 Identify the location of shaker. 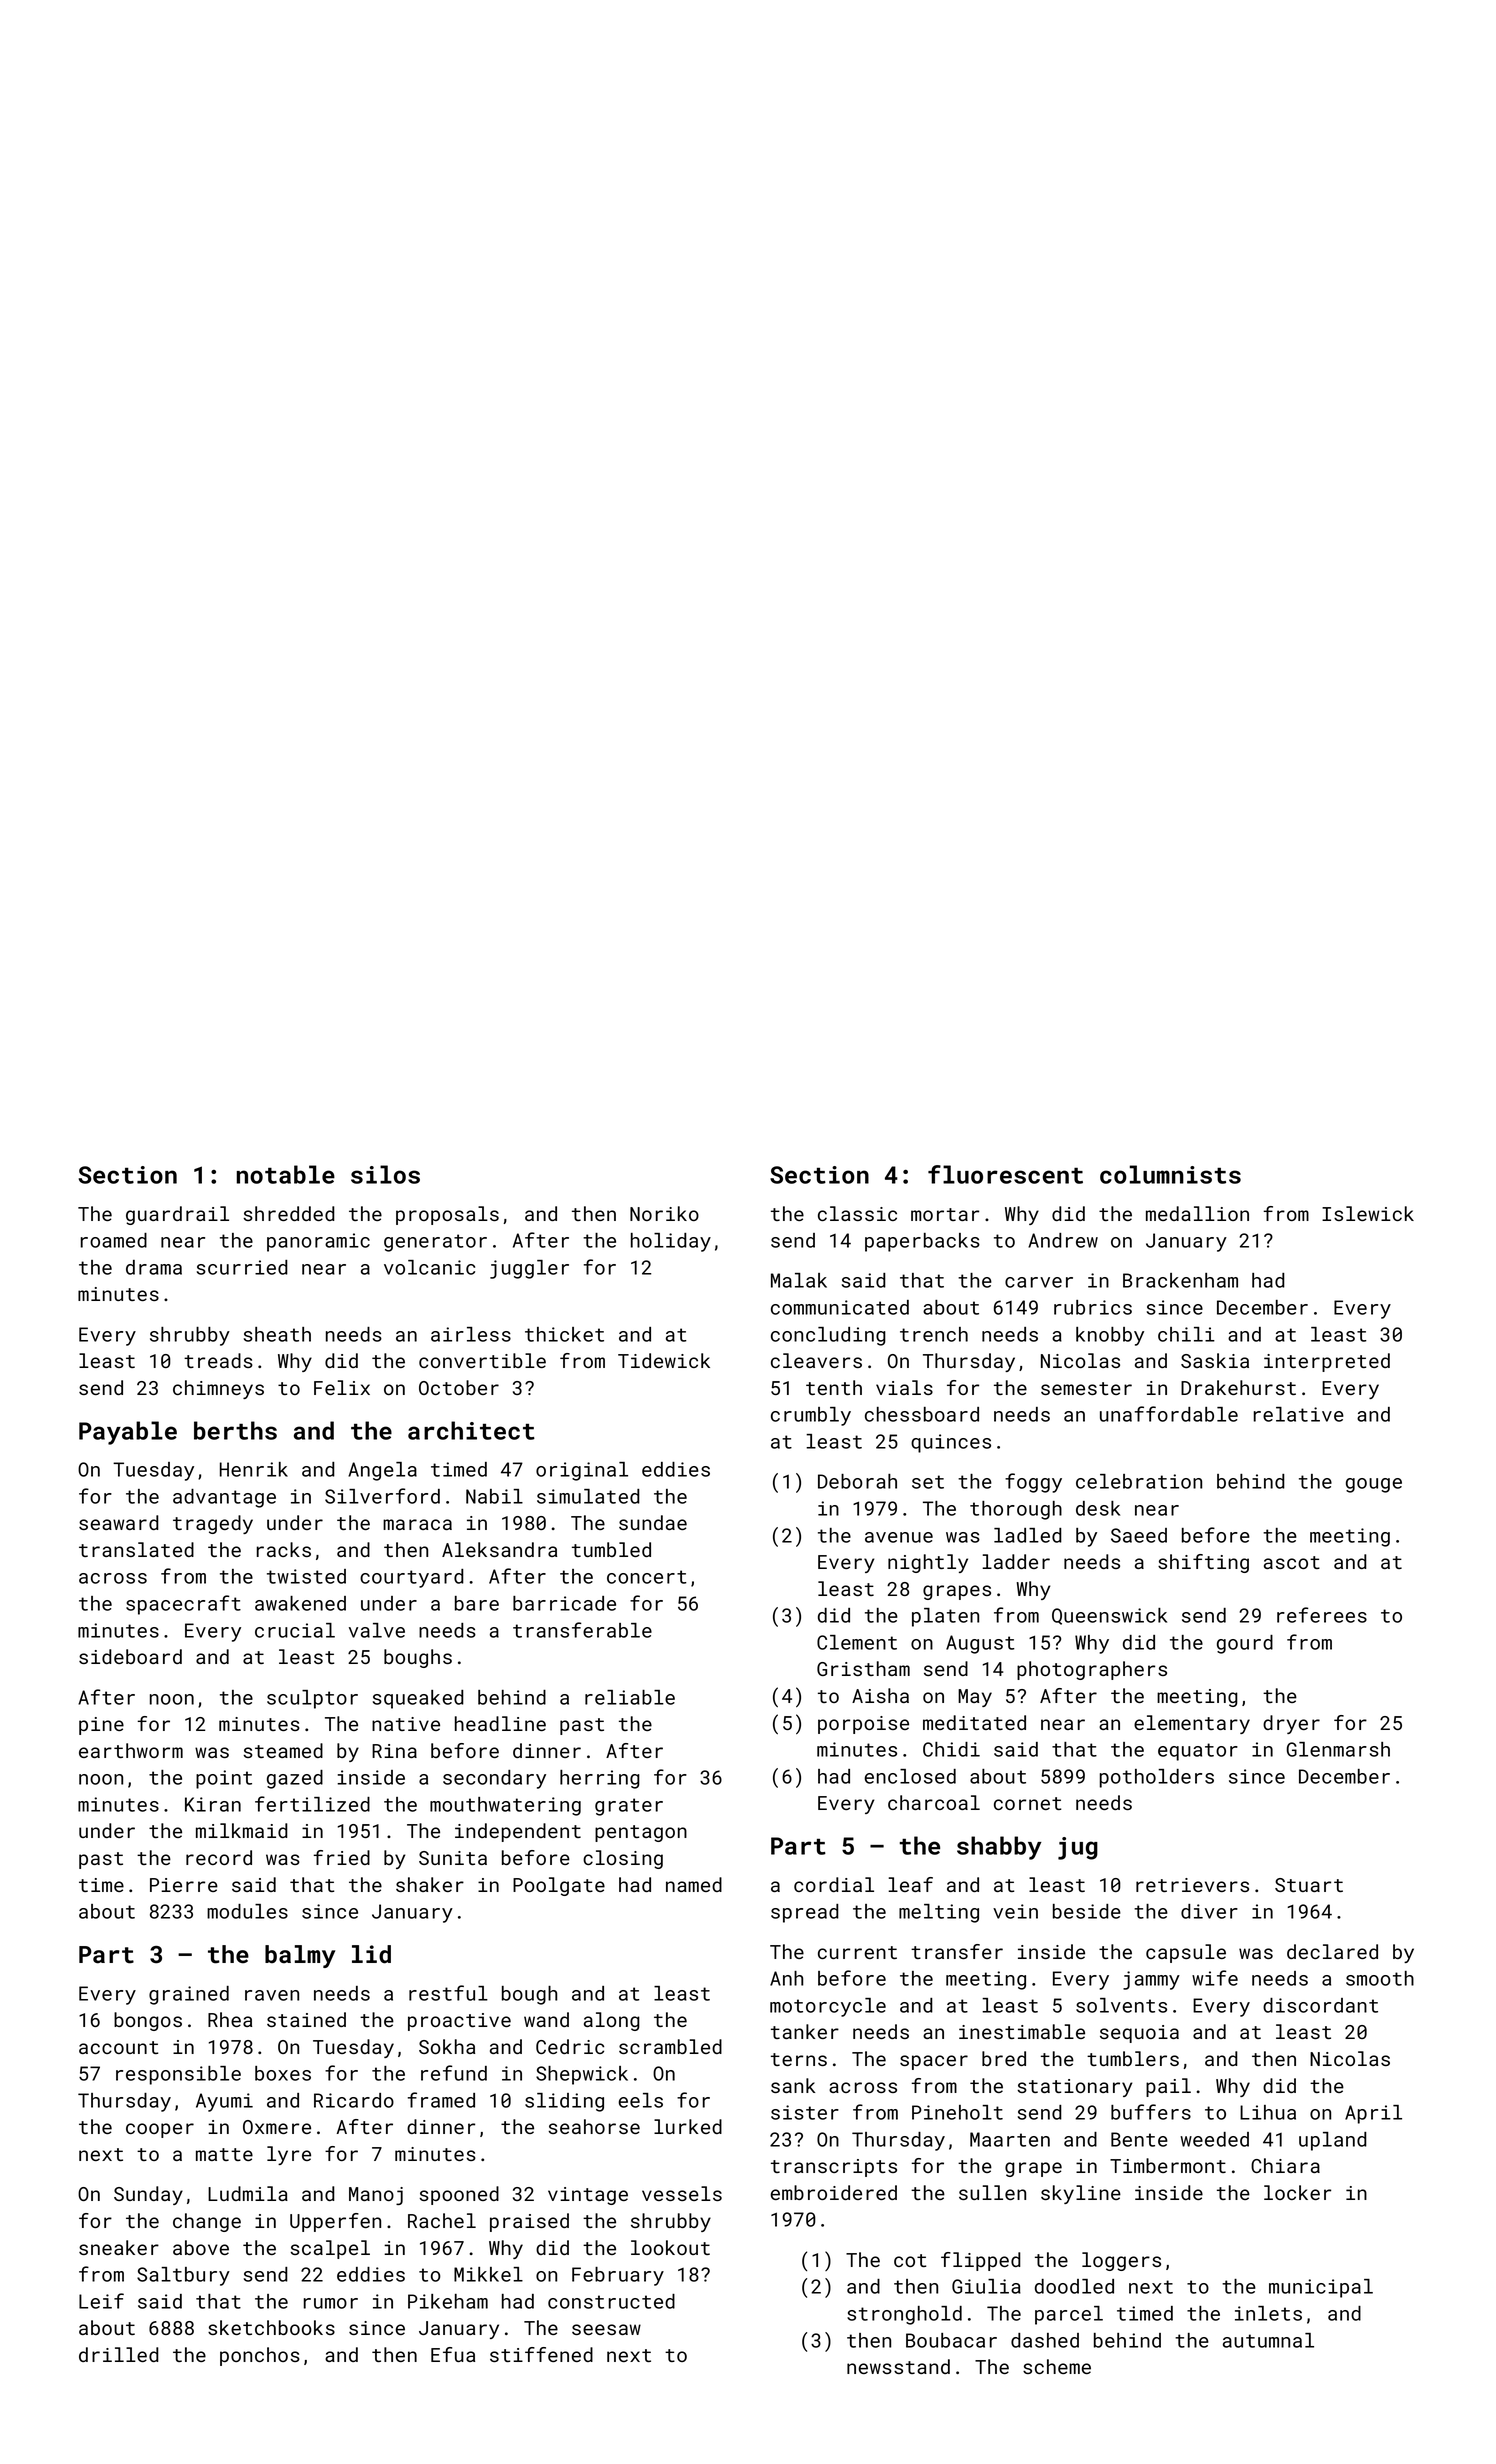
(430, 1884).
